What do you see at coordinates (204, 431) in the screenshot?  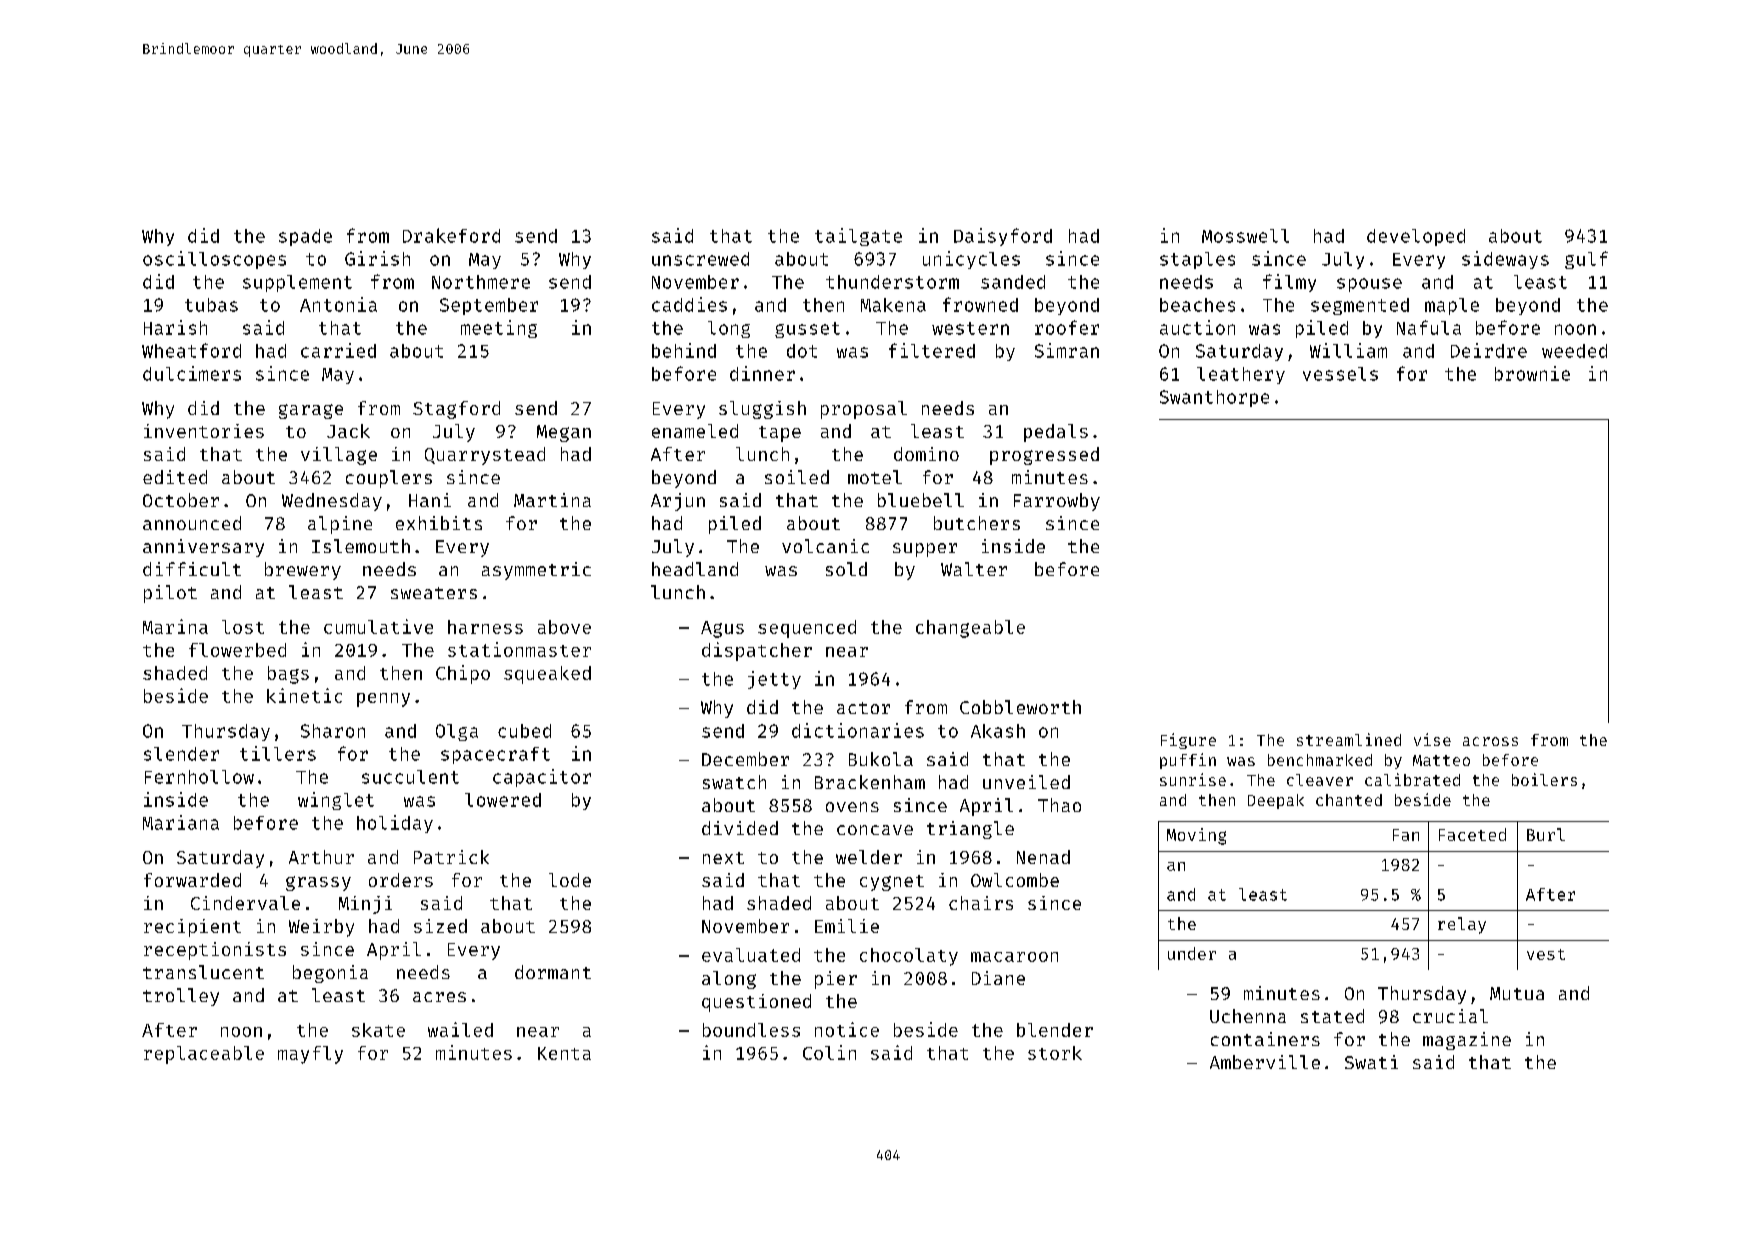 I see `inventories` at bounding box center [204, 431].
